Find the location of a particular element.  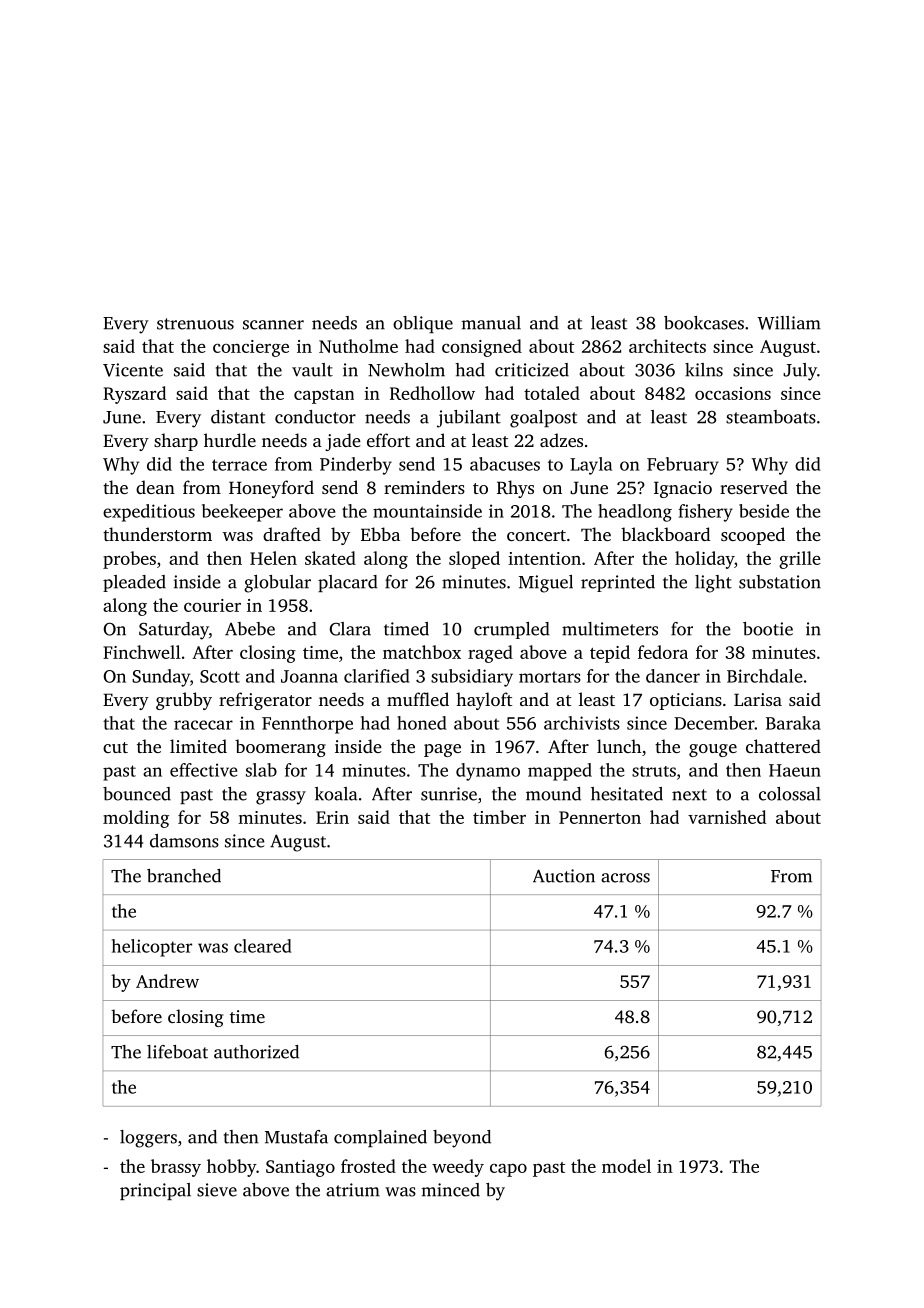

Erin is located at coordinates (332, 817).
